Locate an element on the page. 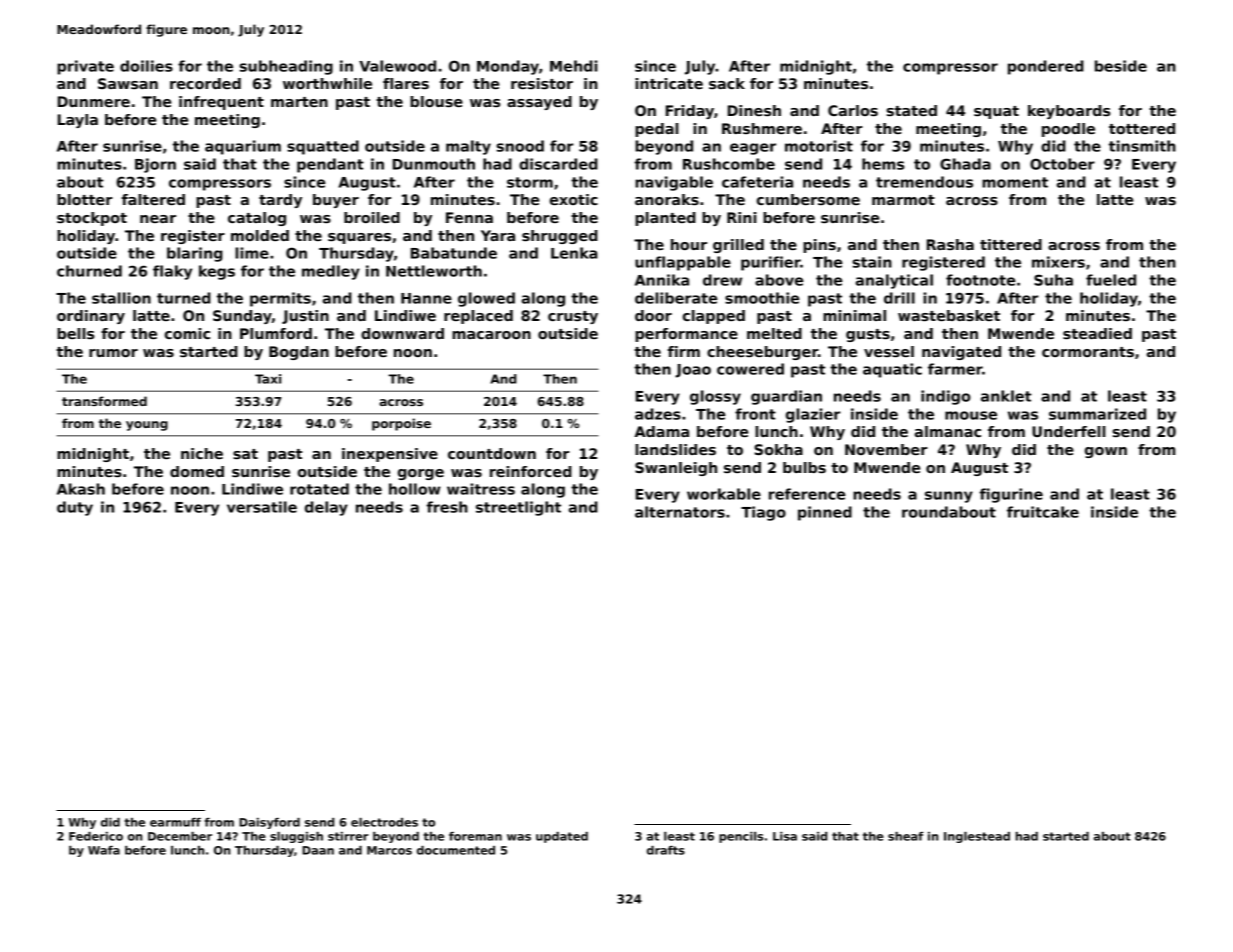  Inglestead is located at coordinates (977, 837).
